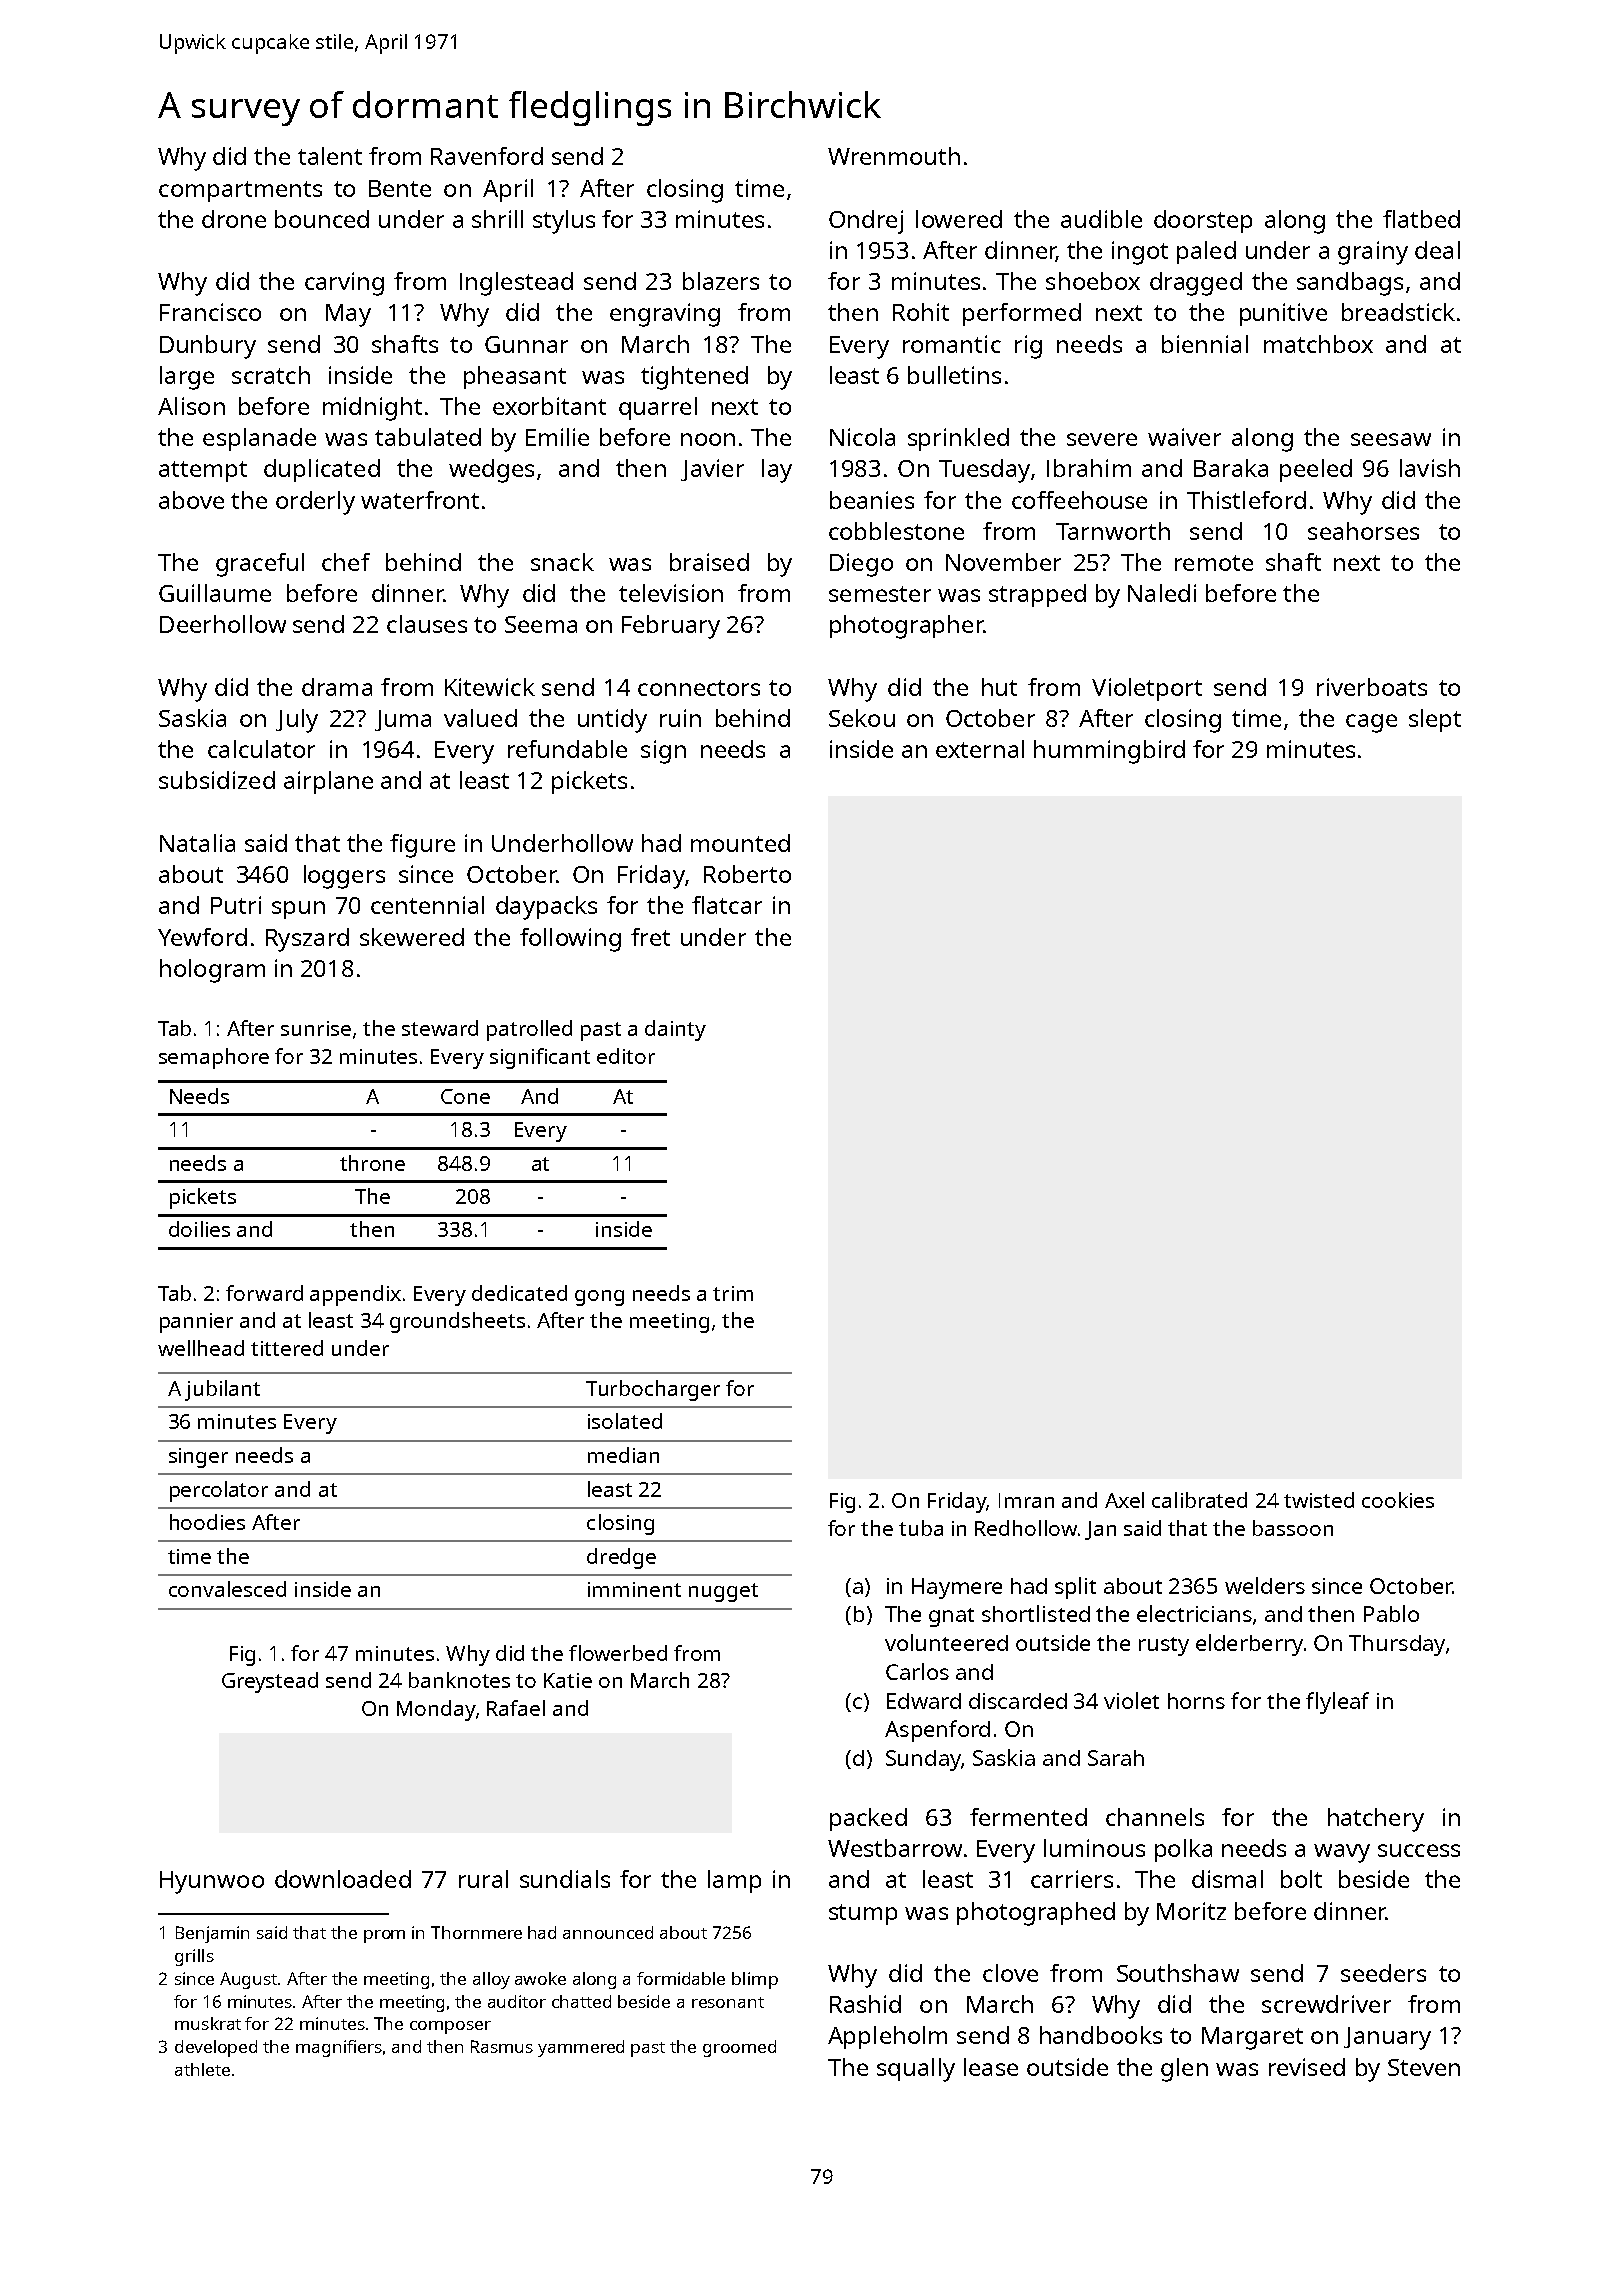  I want to click on bassoon, so click(1293, 1528).
